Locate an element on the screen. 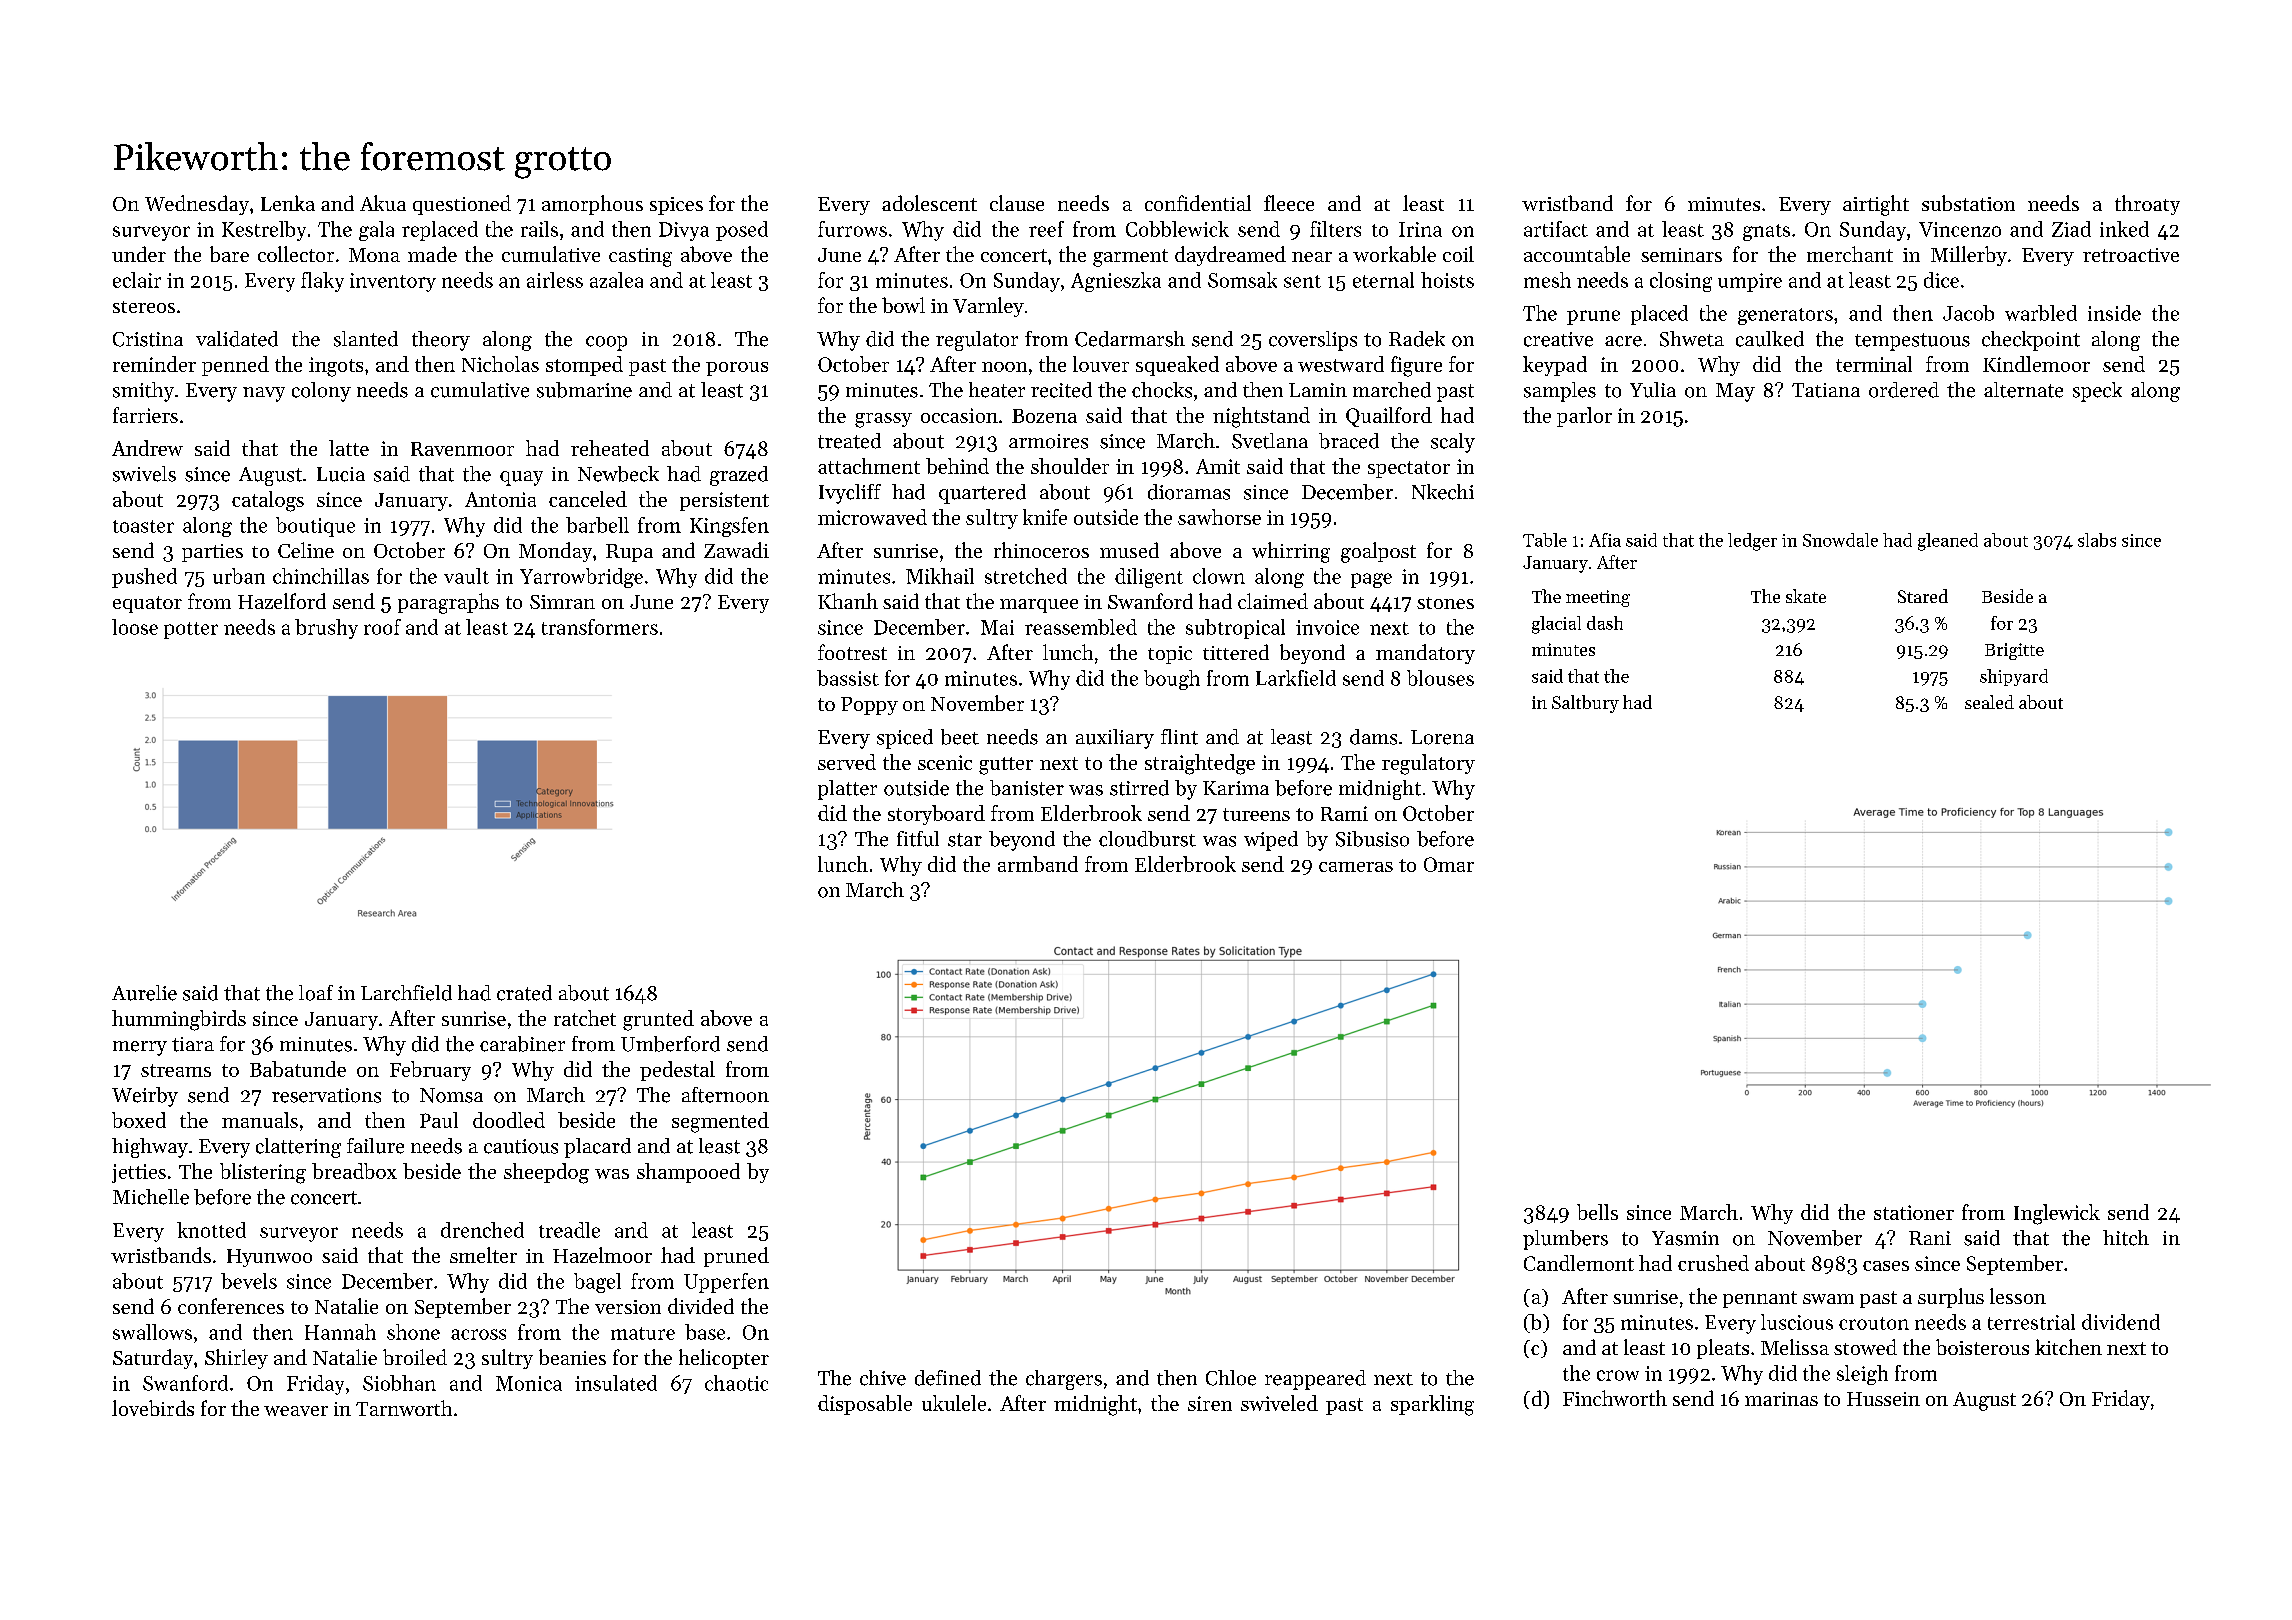 Image resolution: width=2292 pixels, height=1620 pixels. scenic is located at coordinates (945, 762).
